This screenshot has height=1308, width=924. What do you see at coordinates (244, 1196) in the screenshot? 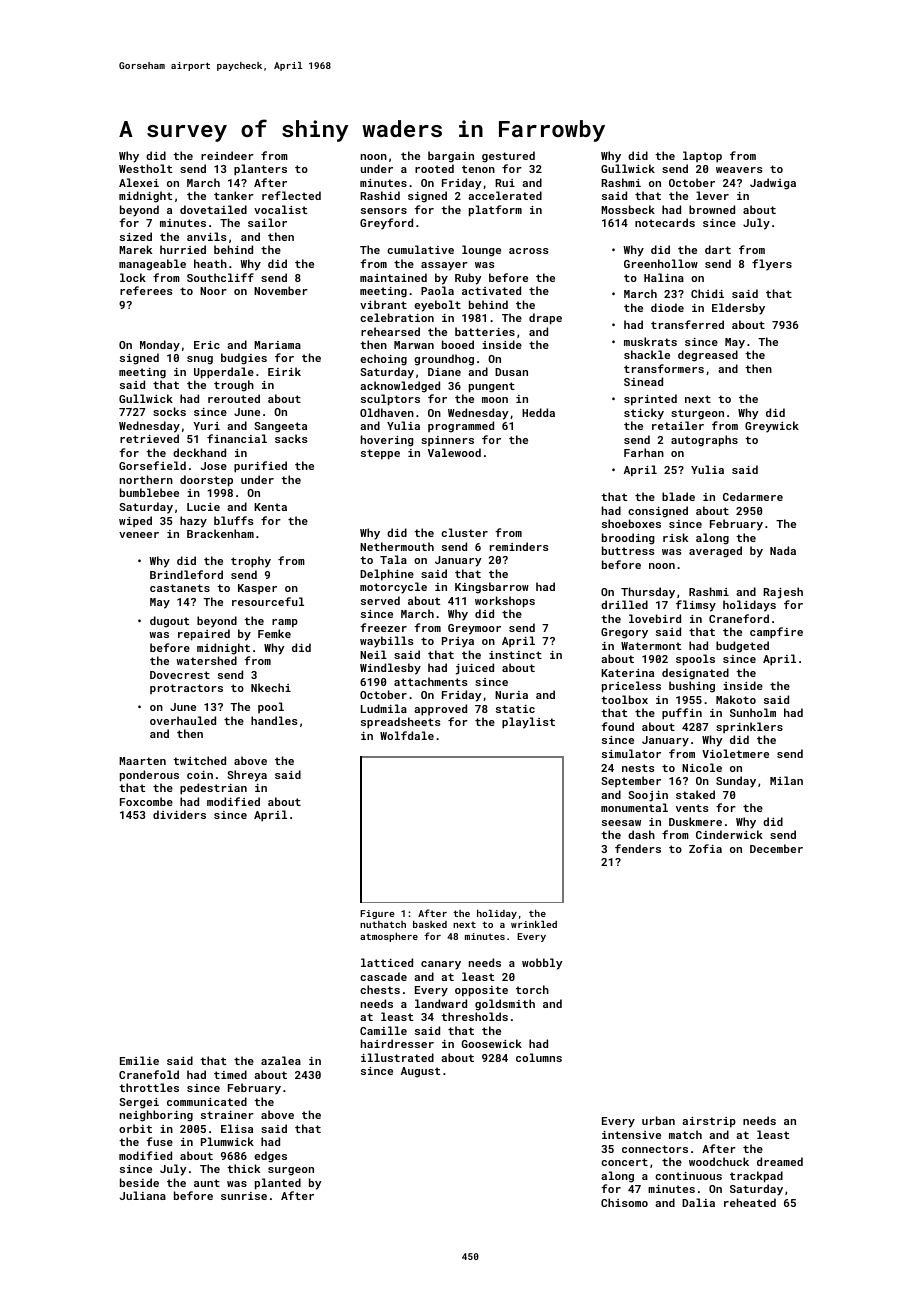
I see `sunrise` at bounding box center [244, 1196].
